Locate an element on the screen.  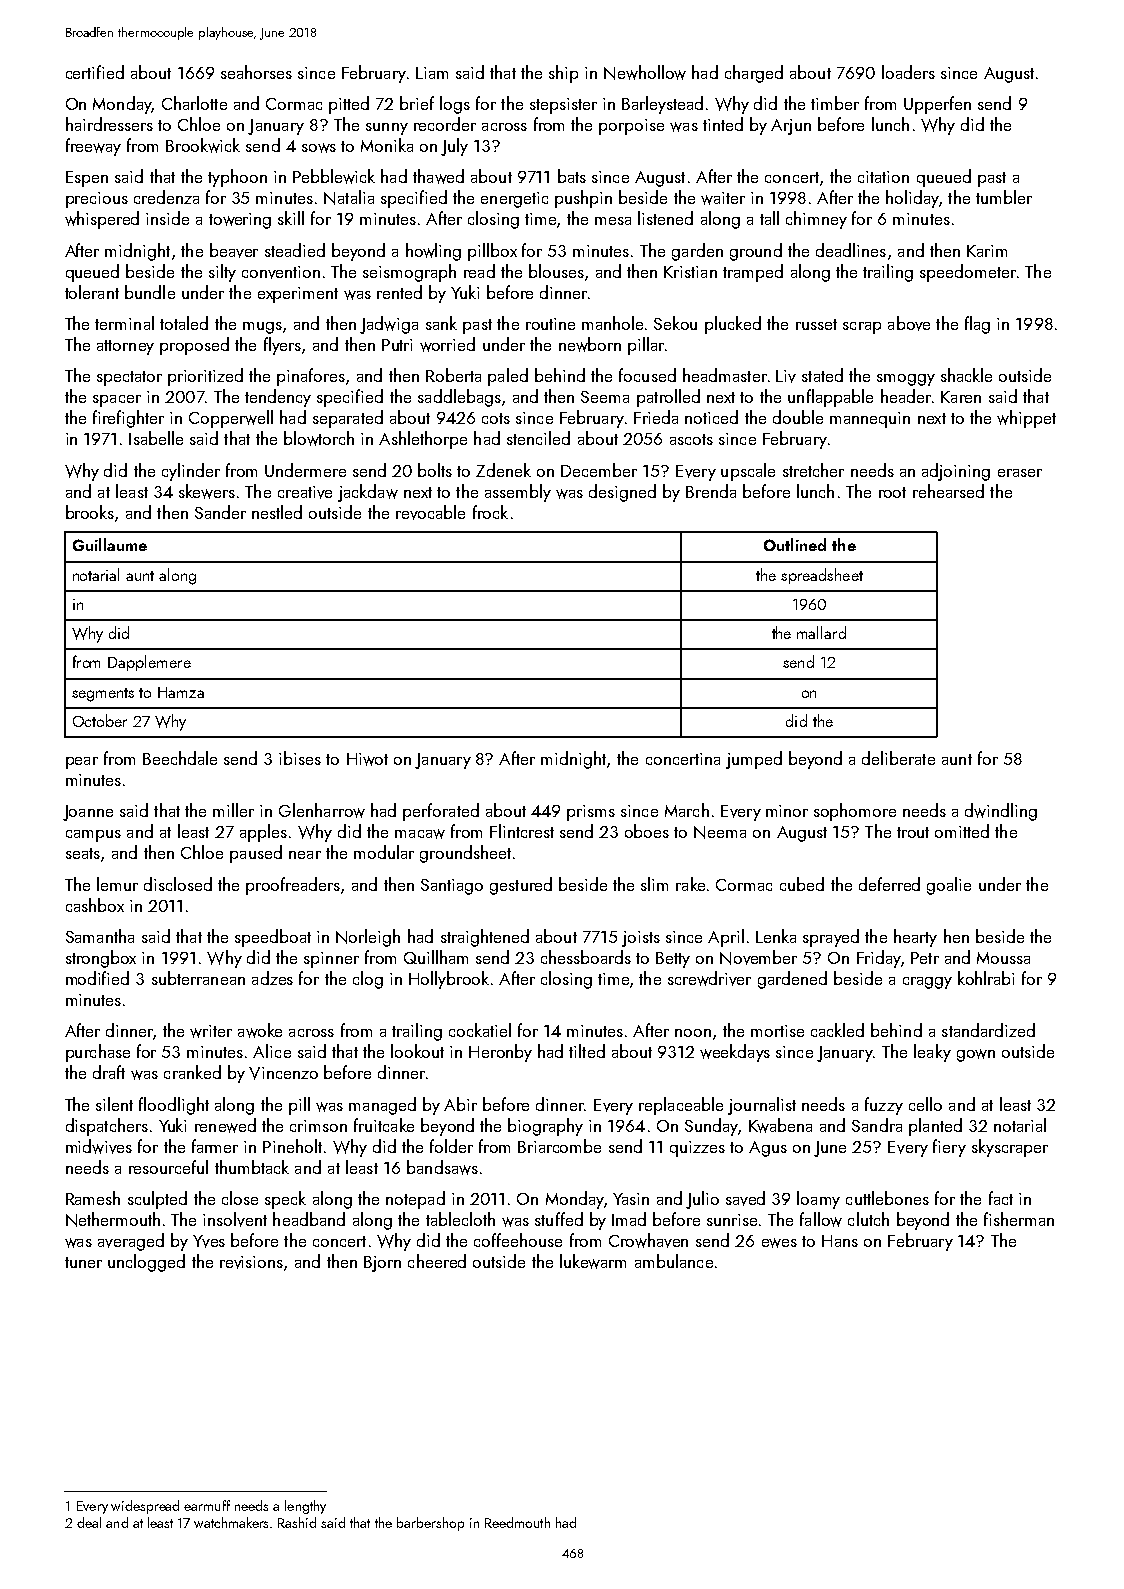
tuner is located at coordinates (83, 1262).
